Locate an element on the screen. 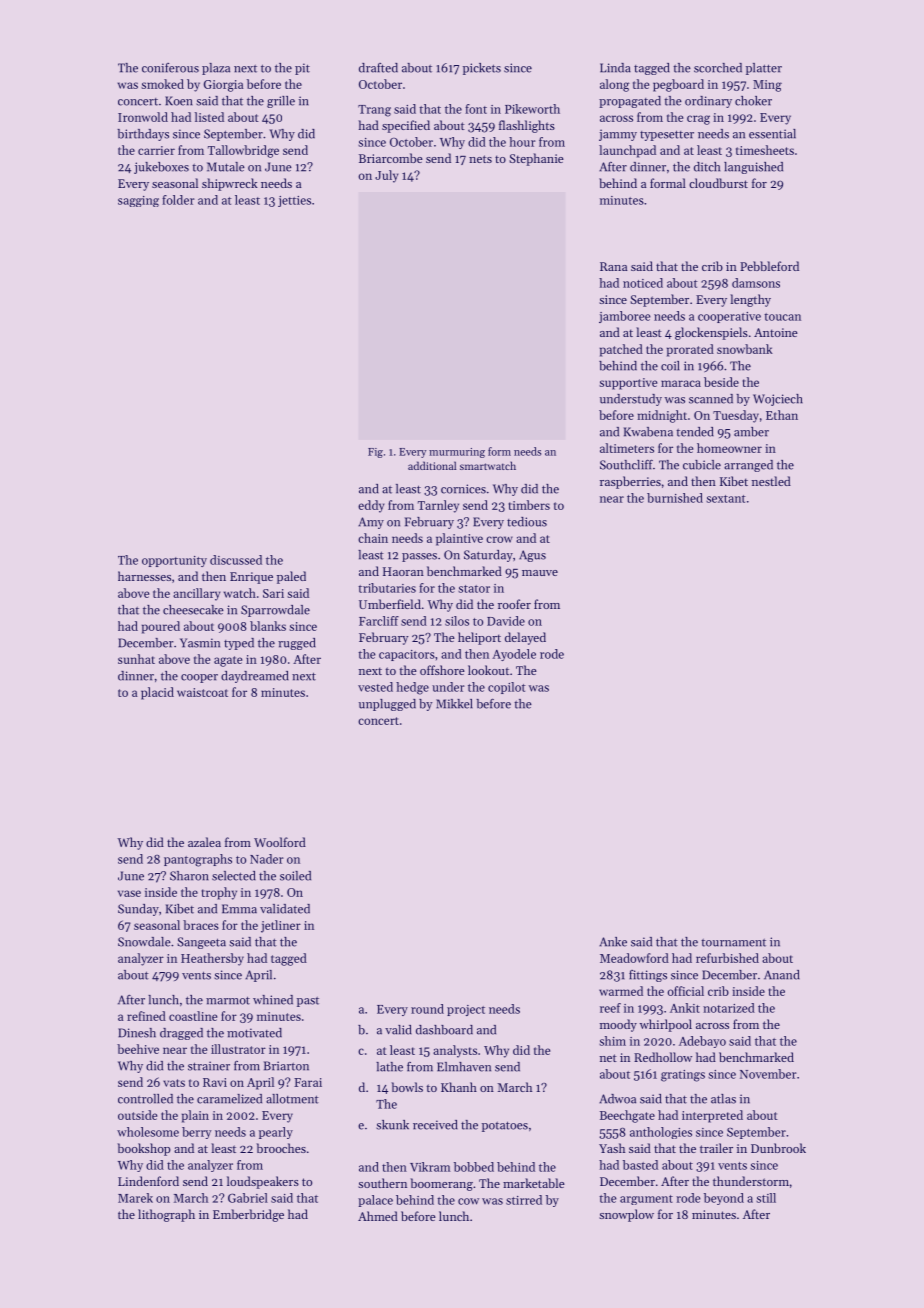  Pebbleford is located at coordinates (769, 266).
